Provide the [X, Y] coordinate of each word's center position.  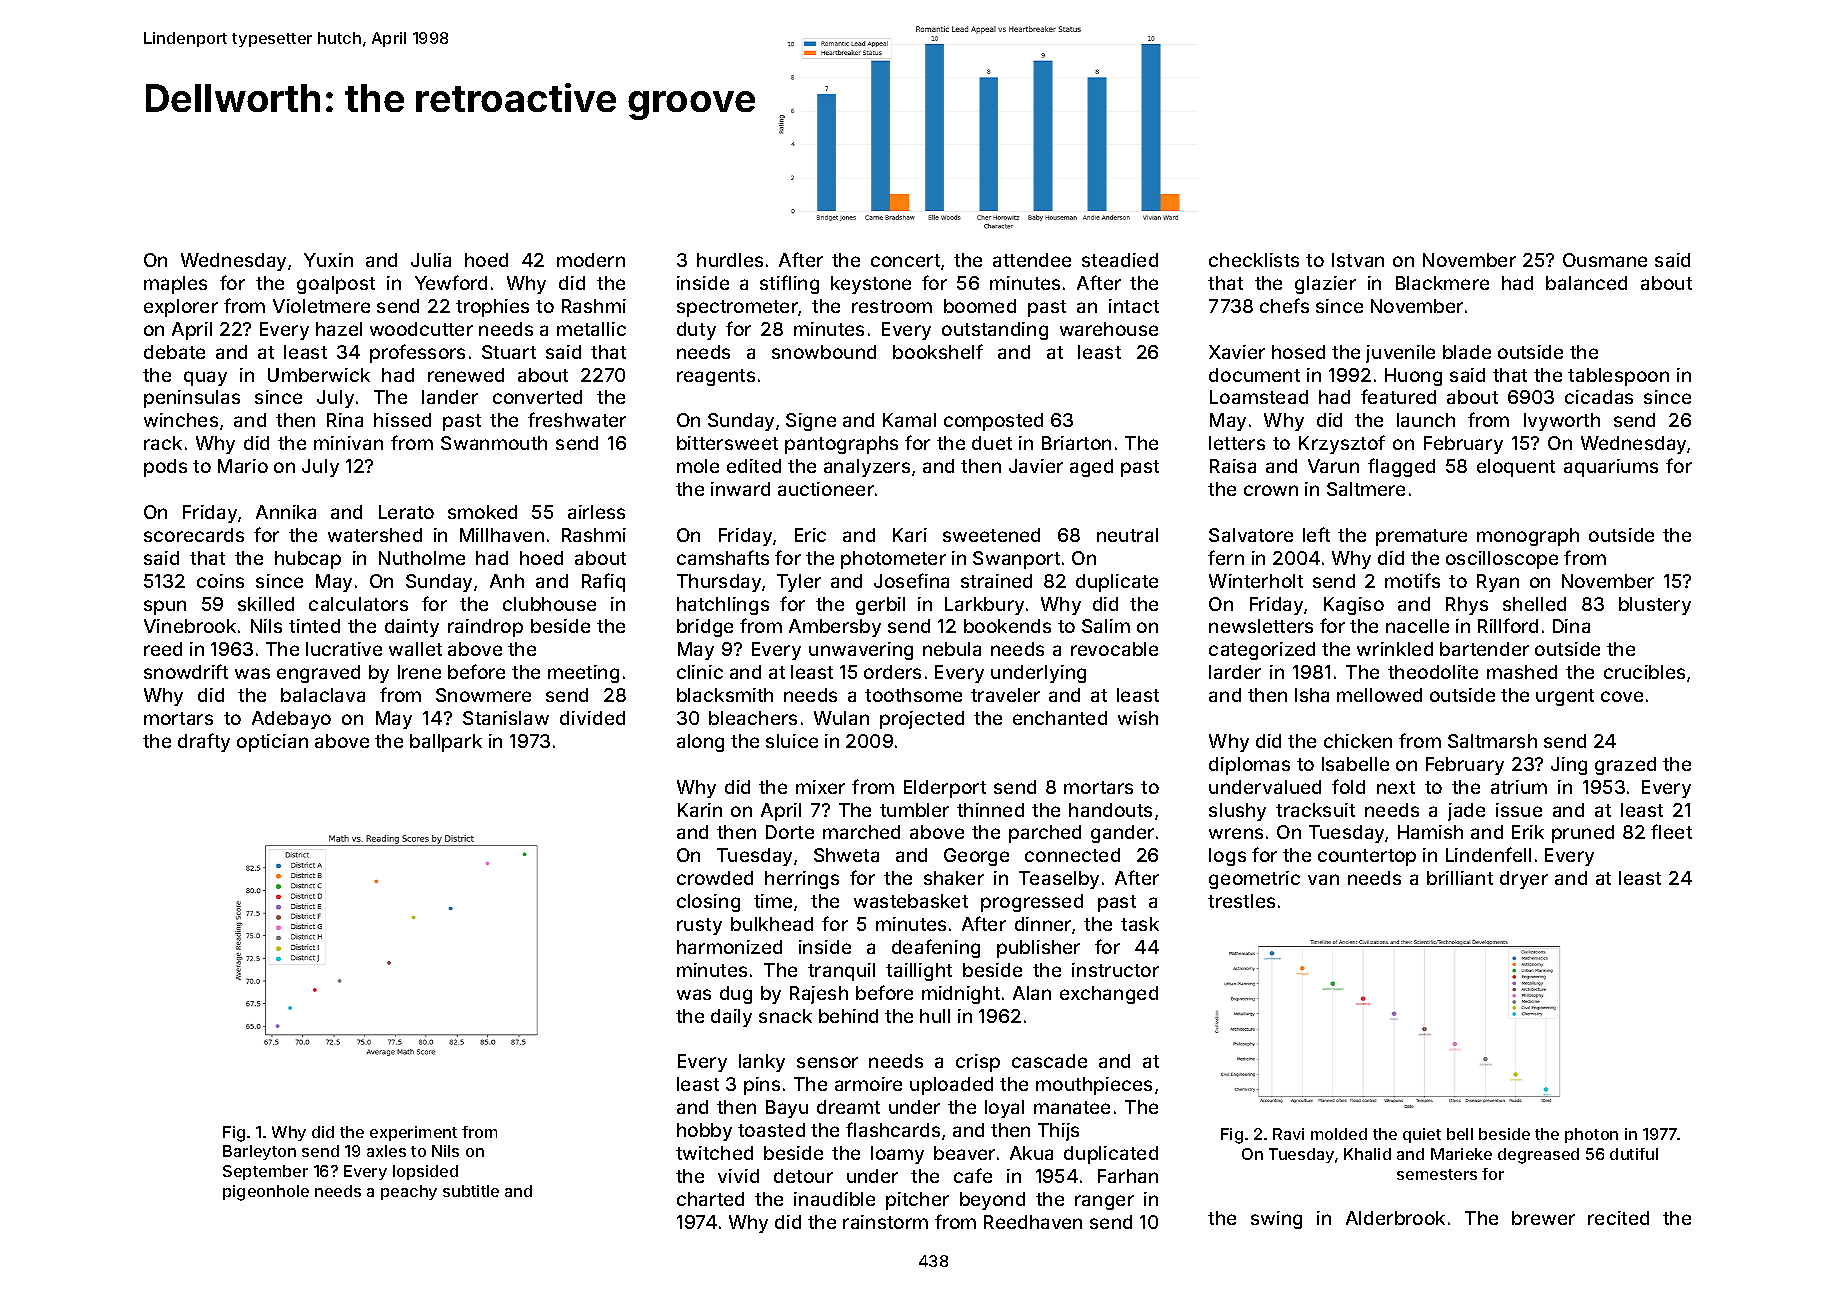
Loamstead [1259, 397]
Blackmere [1442, 283]
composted [993, 422]
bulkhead [772, 924]
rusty [699, 926]
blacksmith [725, 695]
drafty [204, 742]
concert [905, 260]
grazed [1625, 766]
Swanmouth [494, 443]
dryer [1524, 880]
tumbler [914, 810]
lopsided [425, 1172]
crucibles [1644, 672]
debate [174, 352]
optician [272, 743]
